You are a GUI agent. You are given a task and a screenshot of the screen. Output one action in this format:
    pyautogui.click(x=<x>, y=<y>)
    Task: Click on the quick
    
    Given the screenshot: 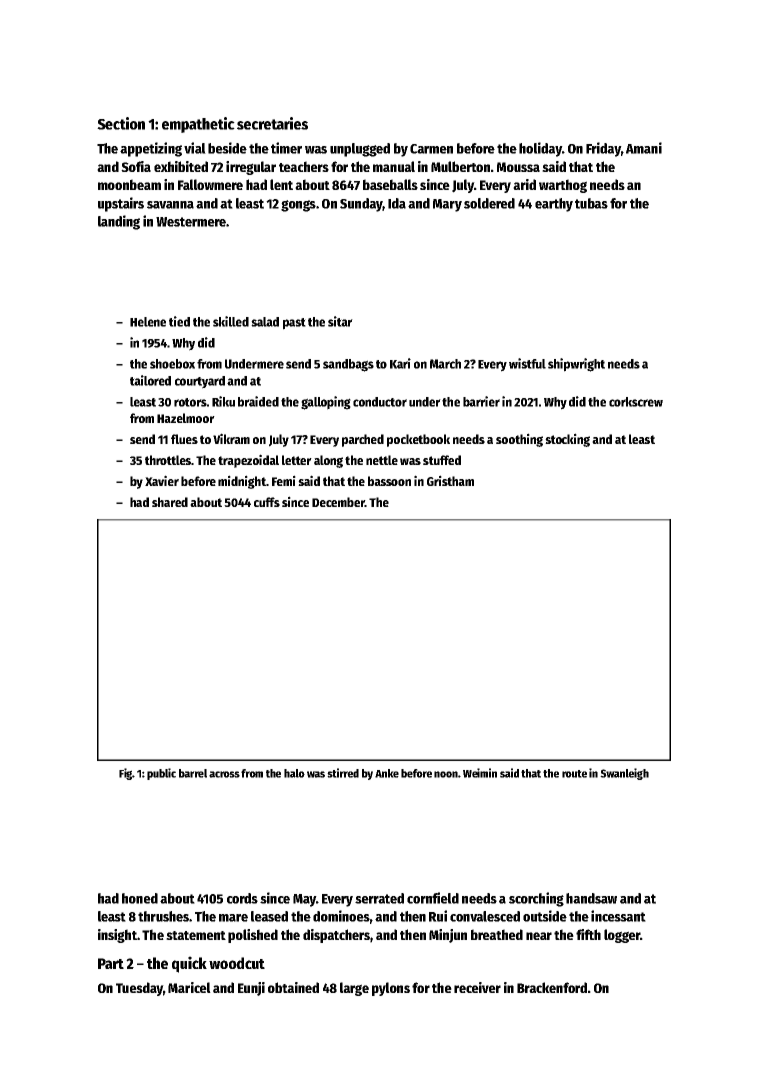 What is the action you would take?
    pyautogui.click(x=189, y=964)
